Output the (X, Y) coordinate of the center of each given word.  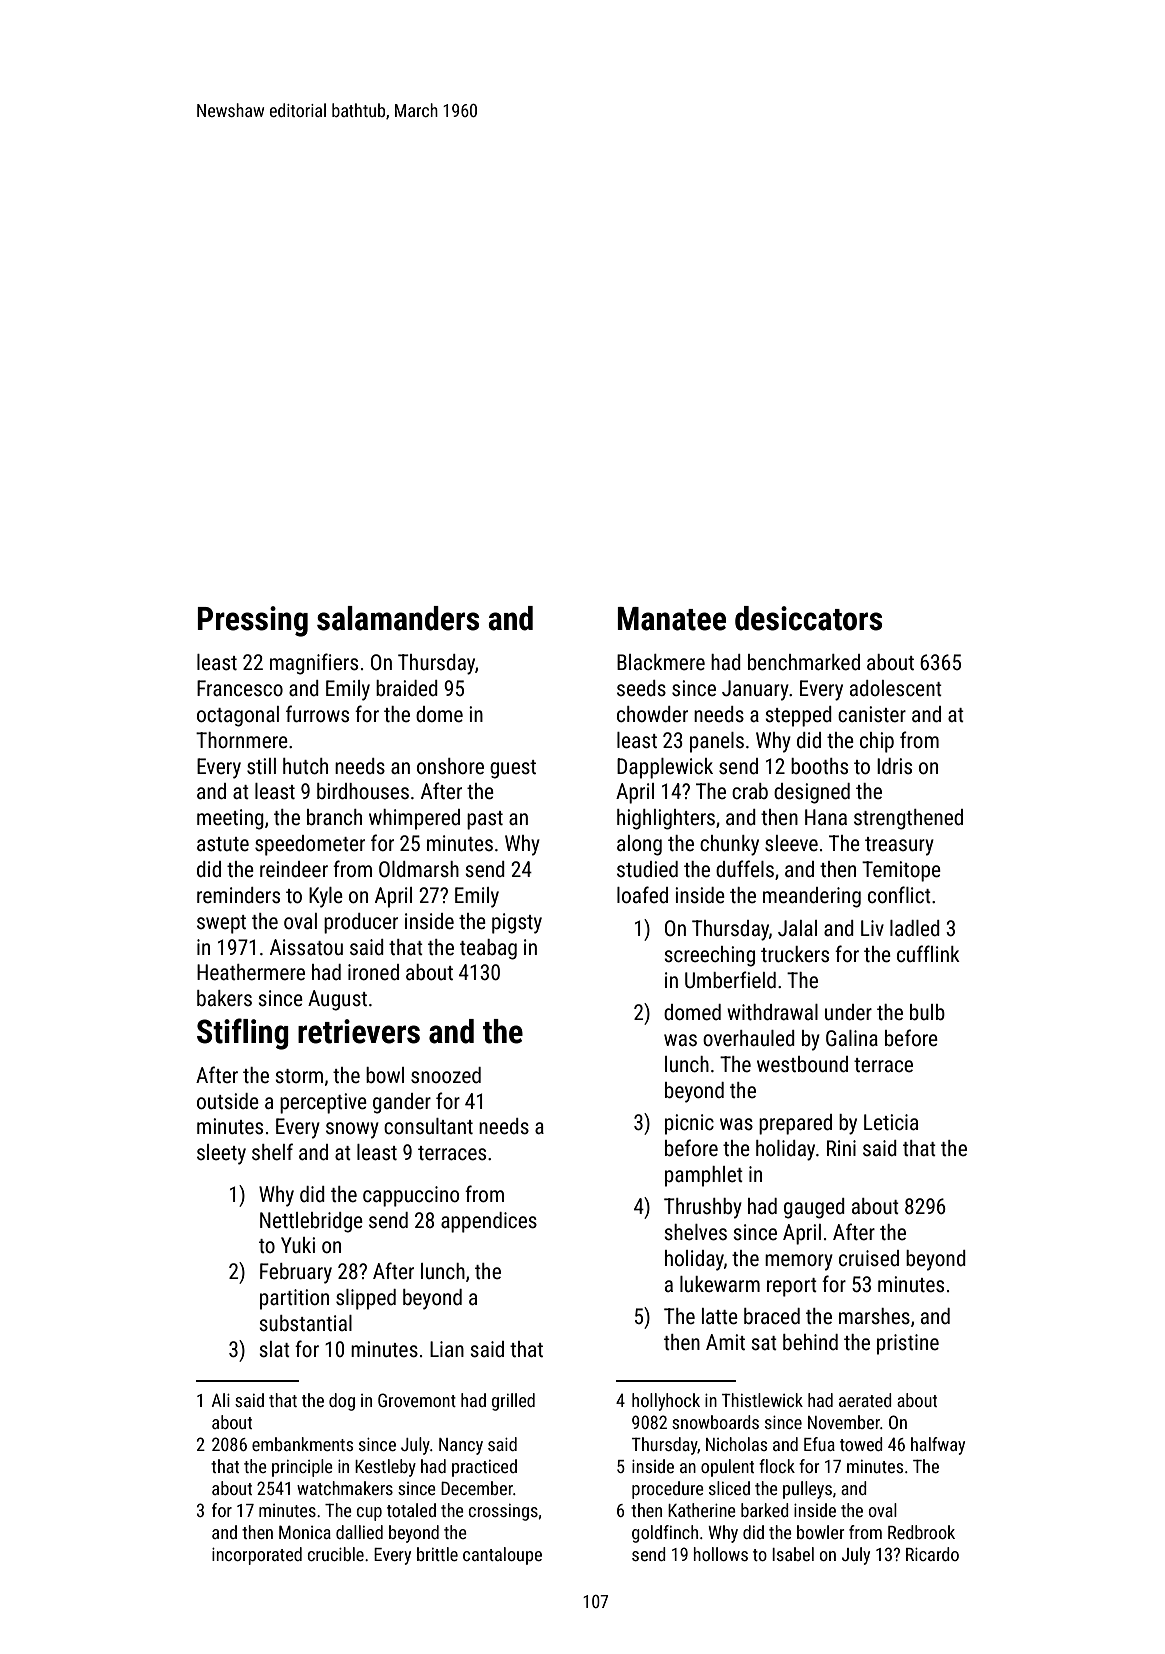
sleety (221, 1154)
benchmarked (804, 662)
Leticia (891, 1122)
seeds (641, 688)
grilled (513, 1402)
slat (274, 1349)
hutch (305, 766)
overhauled (749, 1038)
